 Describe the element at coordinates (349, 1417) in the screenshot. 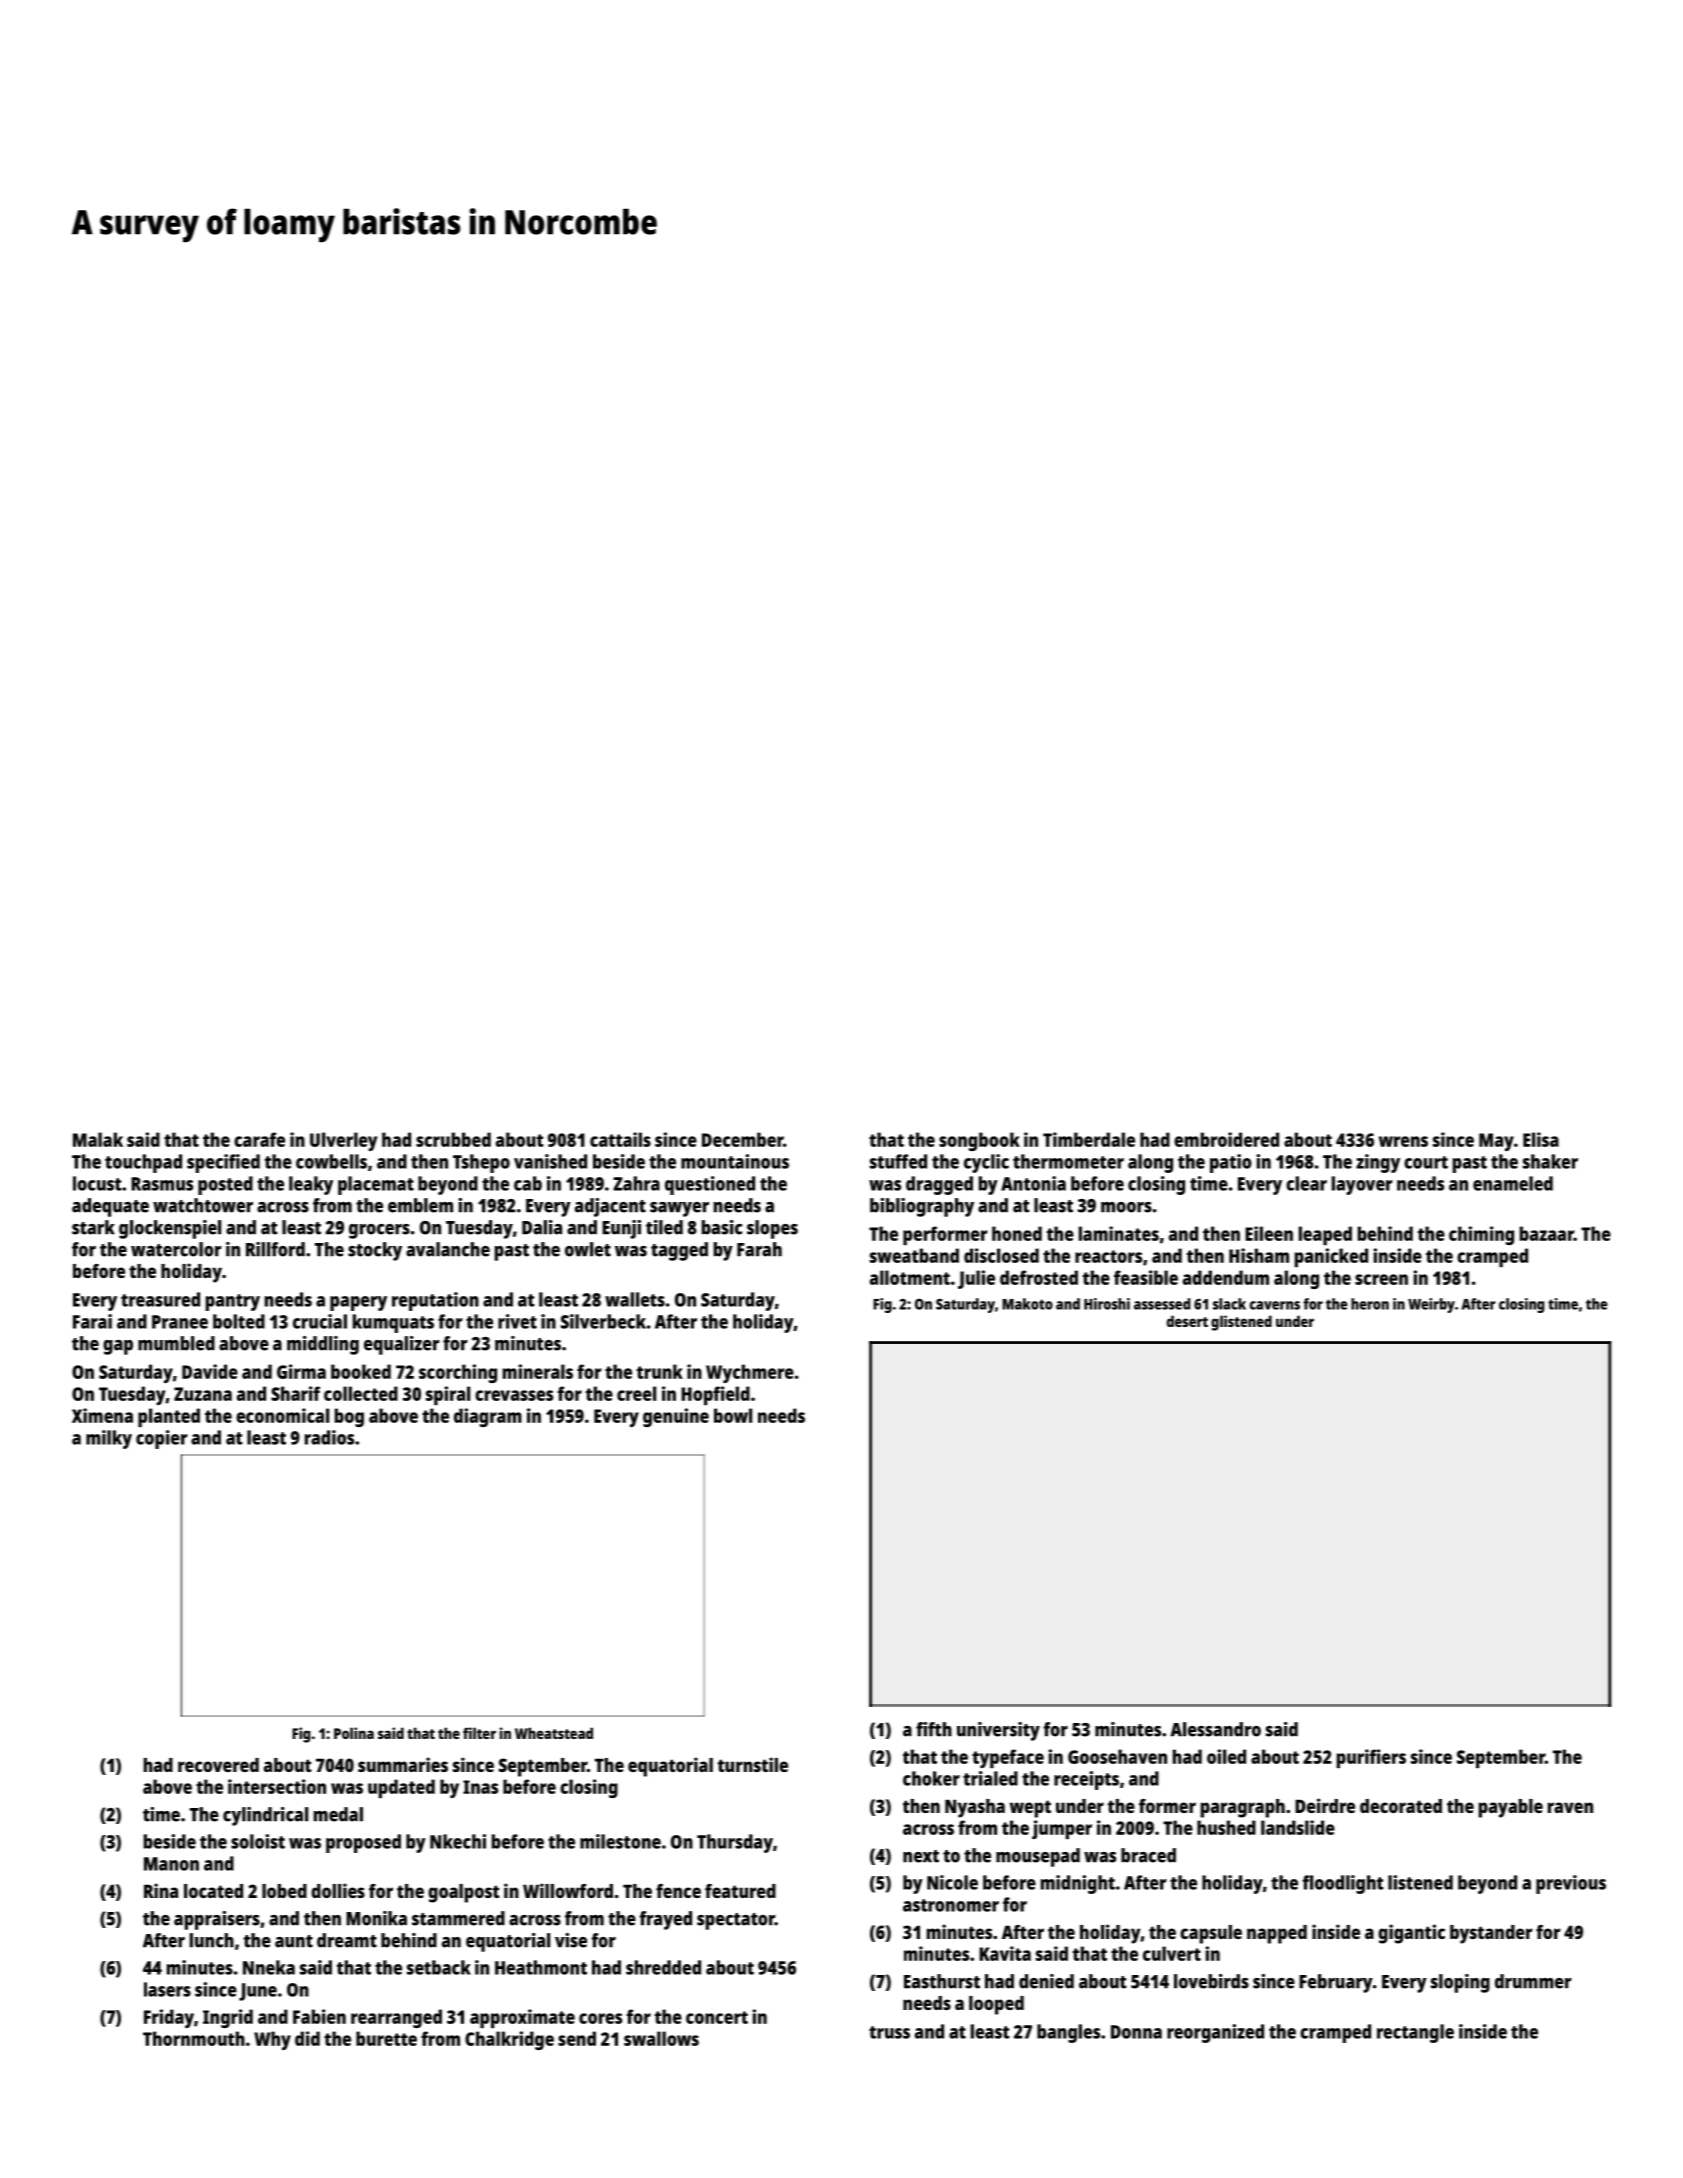

I see `bog` at that location.
